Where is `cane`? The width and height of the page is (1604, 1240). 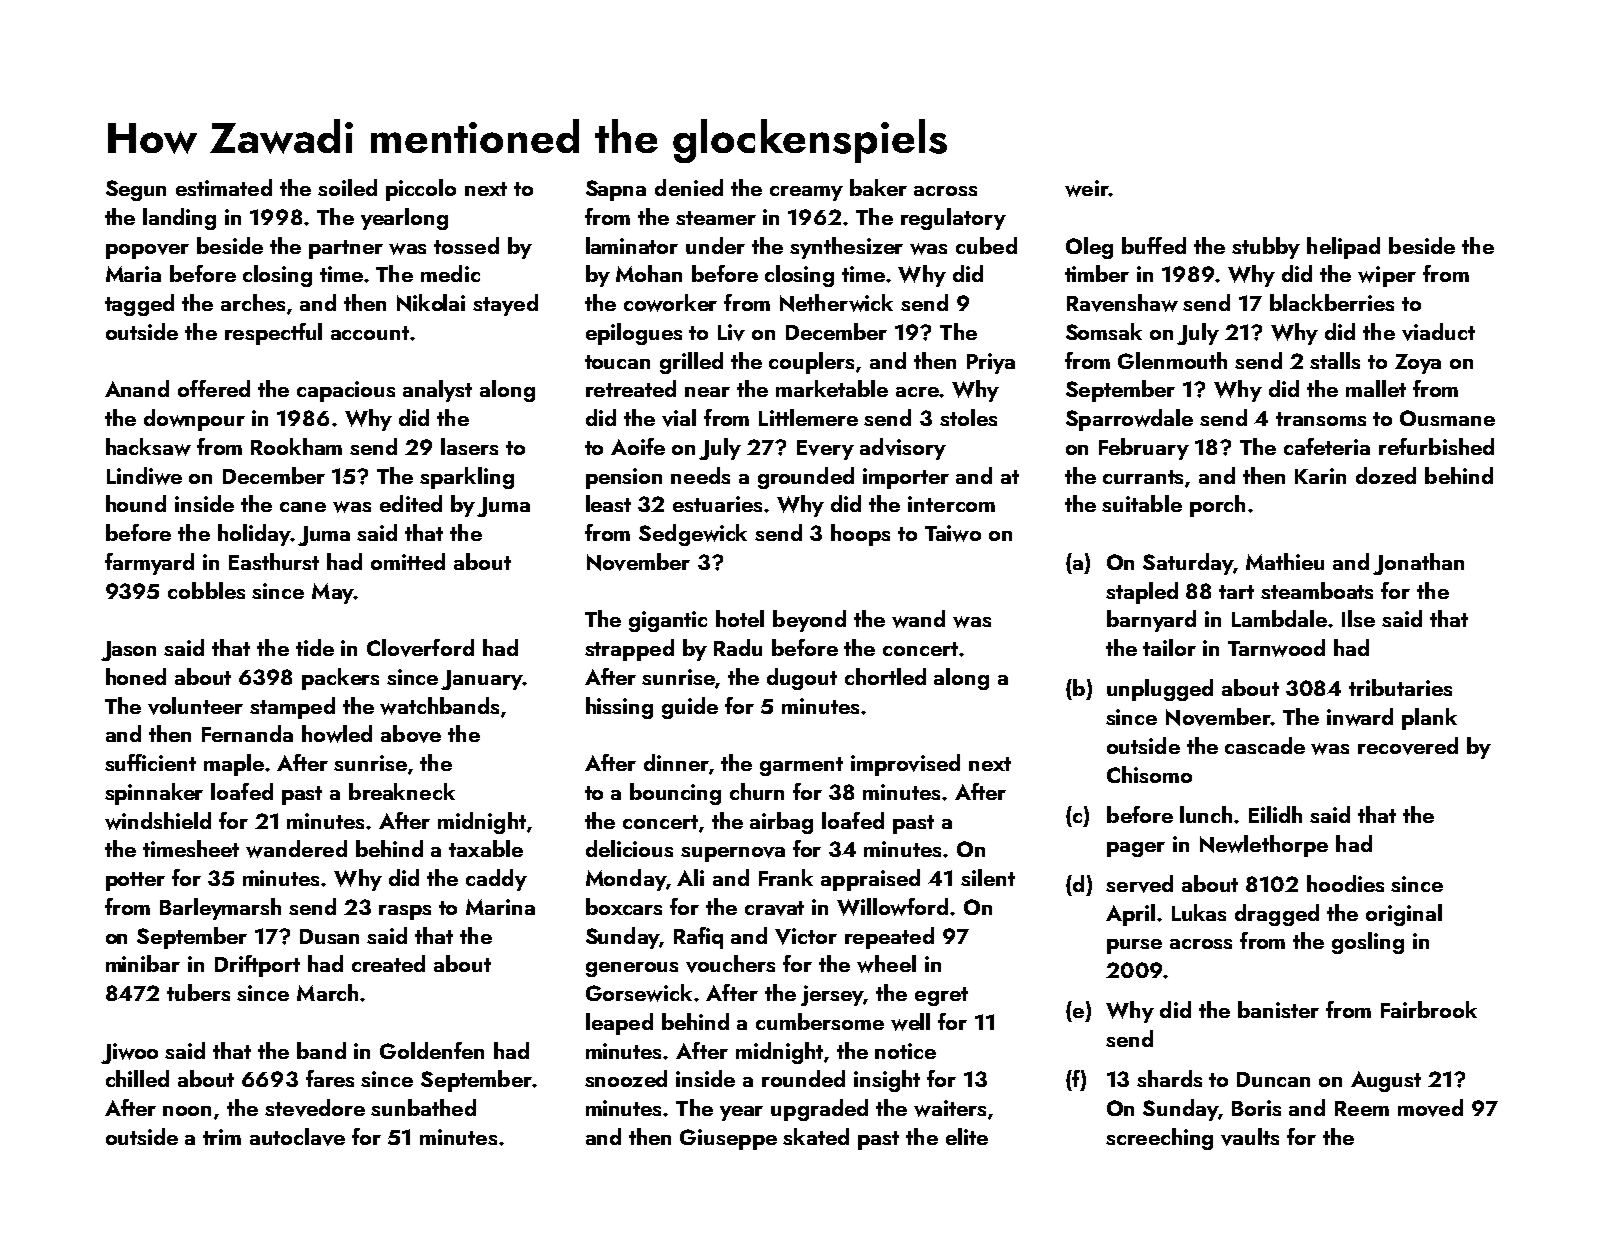
cane is located at coordinates (303, 507).
